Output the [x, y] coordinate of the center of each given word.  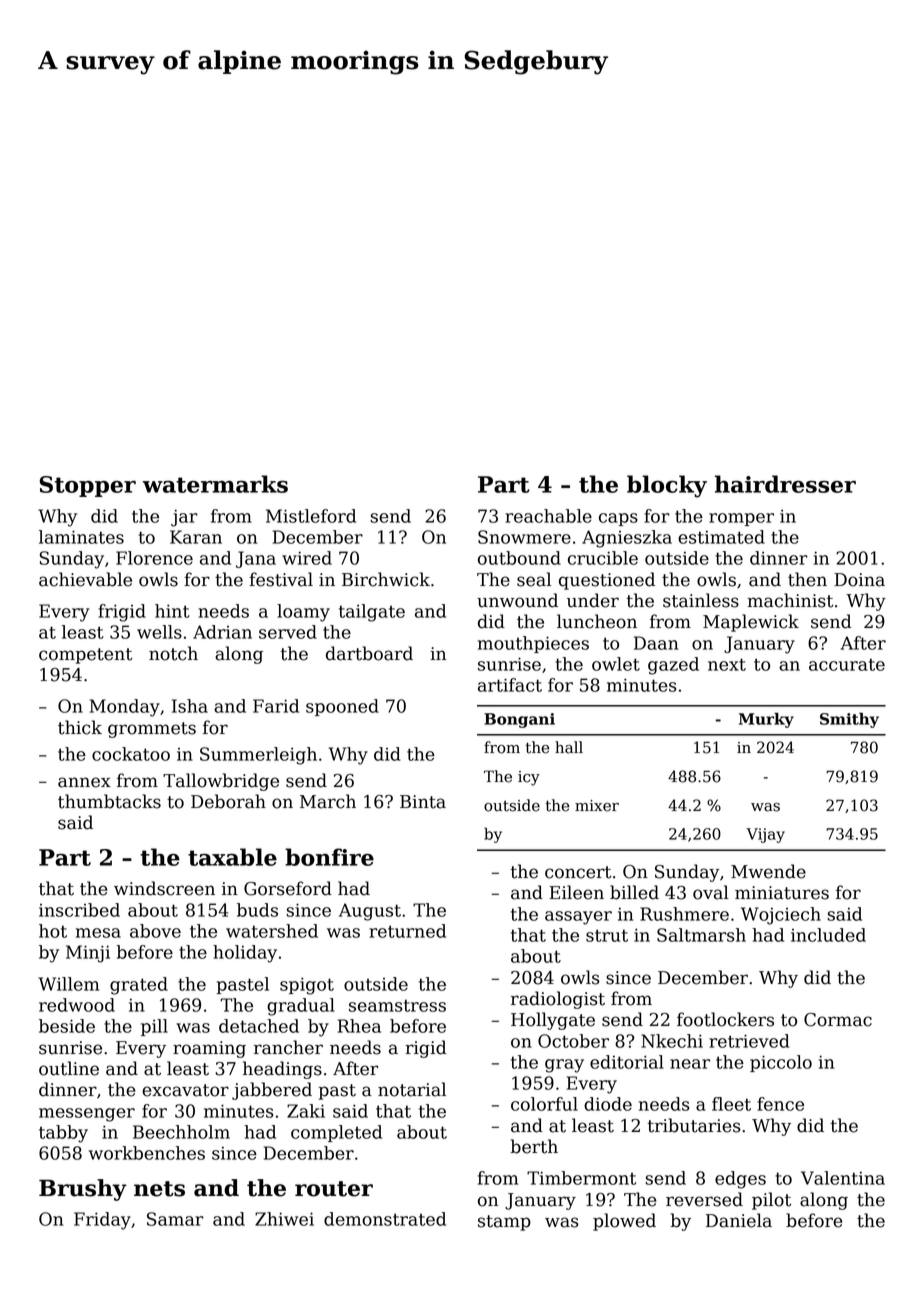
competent [85, 656]
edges [740, 1180]
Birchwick [386, 579]
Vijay [765, 835]
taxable [232, 857]
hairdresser [785, 484]
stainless [701, 600]
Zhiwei [284, 1219]
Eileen [576, 892]
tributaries [694, 1125]
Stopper [87, 486]
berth [534, 1146]
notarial [412, 1089]
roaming [209, 1049]
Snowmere [524, 537]
